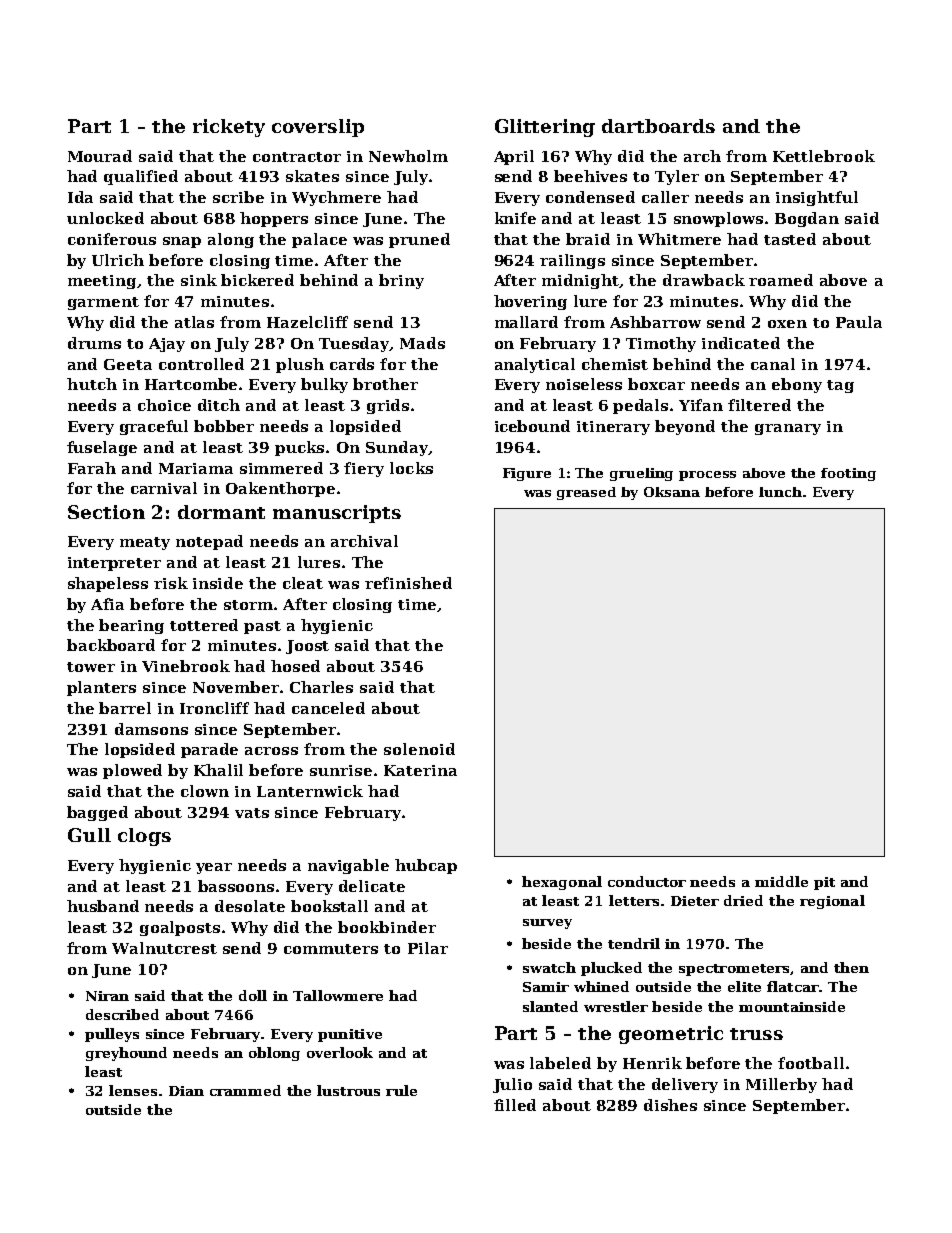 This screenshot has width=952, height=1233. What do you see at coordinates (515, 218) in the screenshot?
I see `knife` at bounding box center [515, 218].
